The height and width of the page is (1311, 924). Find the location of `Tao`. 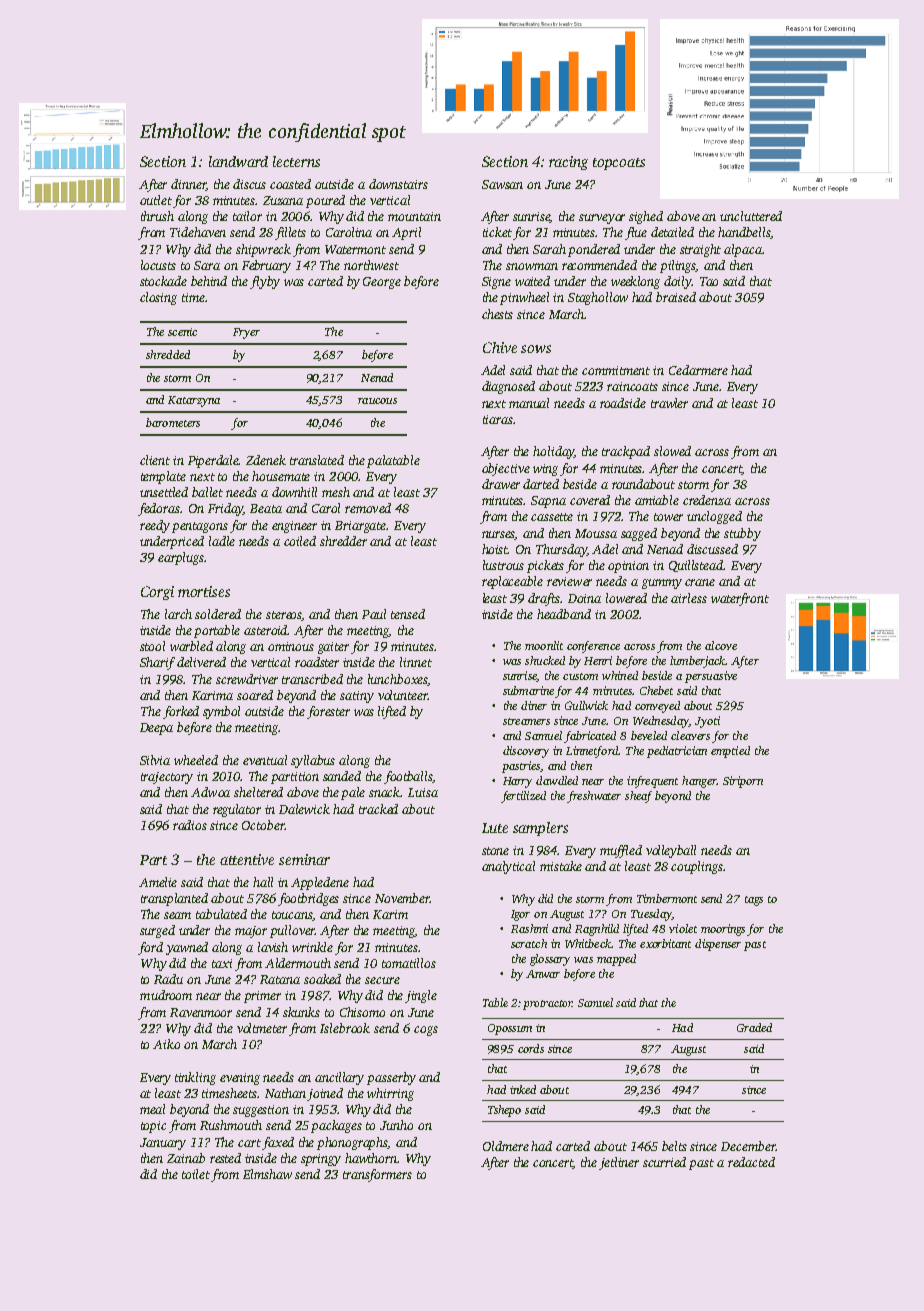

Tao is located at coordinates (709, 281).
